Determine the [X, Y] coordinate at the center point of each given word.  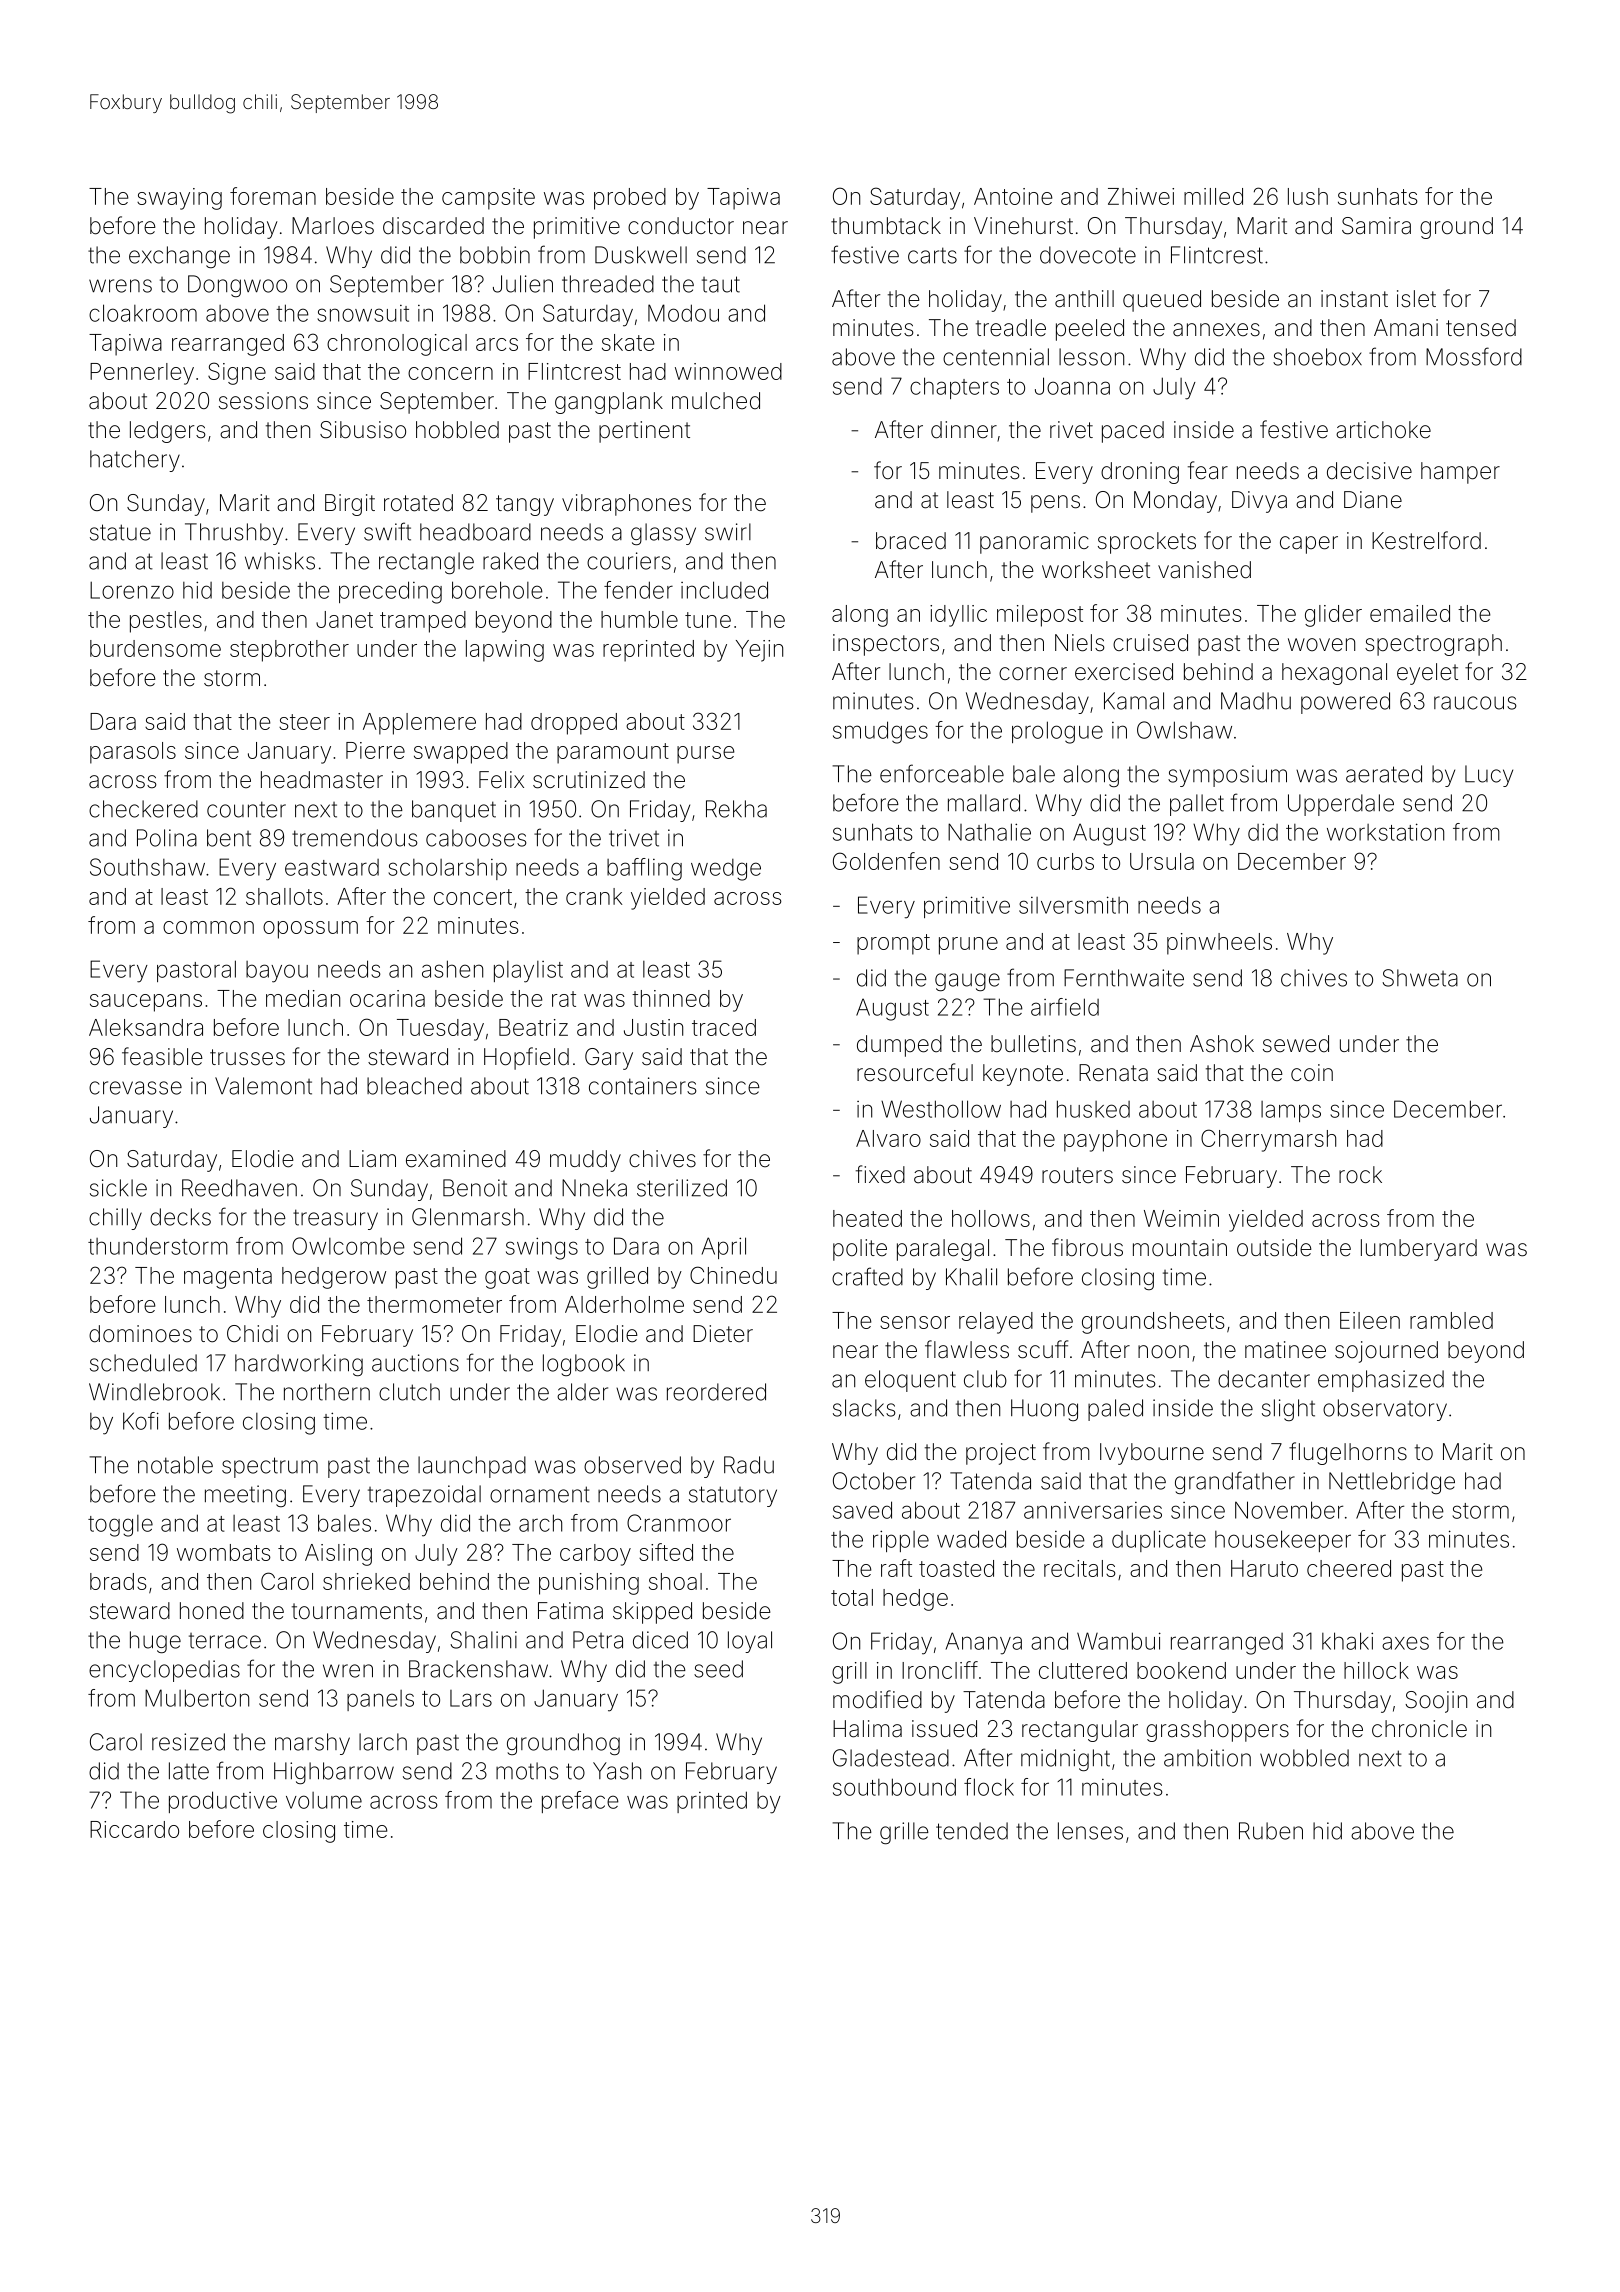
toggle [120, 1526]
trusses [247, 1057]
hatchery [135, 461]
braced [911, 541]
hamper [1460, 473]
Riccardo [134, 1829]
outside [1274, 1248]
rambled [1451, 1320]
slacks [864, 1408]
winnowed [728, 371]
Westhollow [941, 1109]
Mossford [1474, 356]
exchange [179, 257]
